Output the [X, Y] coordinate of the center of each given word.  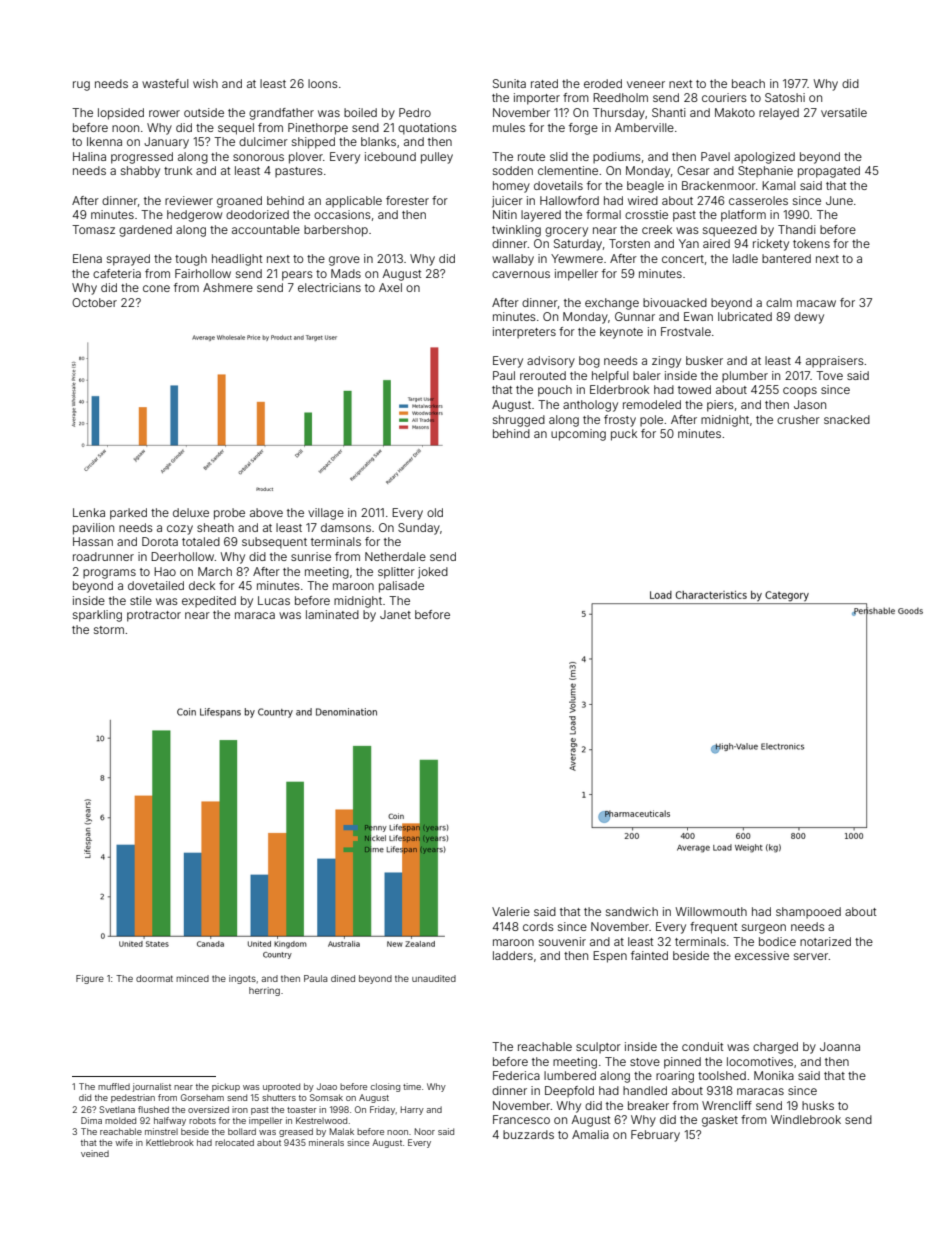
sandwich [632, 911]
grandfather [281, 114]
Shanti [669, 112]
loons [323, 83]
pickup [226, 1087]
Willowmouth [711, 911]
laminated [332, 614]
